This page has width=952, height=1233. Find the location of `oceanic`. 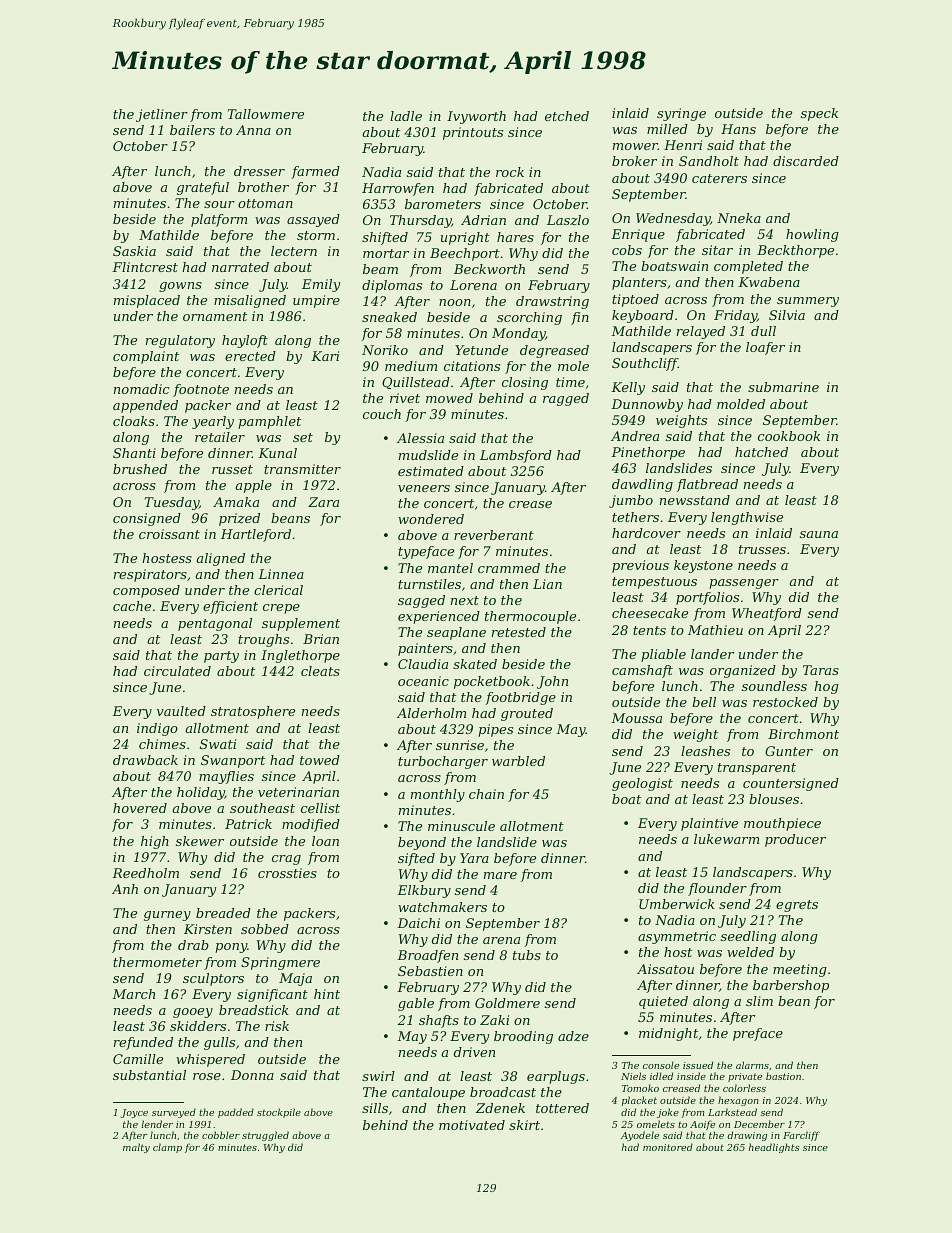

oceanic is located at coordinates (423, 681).
